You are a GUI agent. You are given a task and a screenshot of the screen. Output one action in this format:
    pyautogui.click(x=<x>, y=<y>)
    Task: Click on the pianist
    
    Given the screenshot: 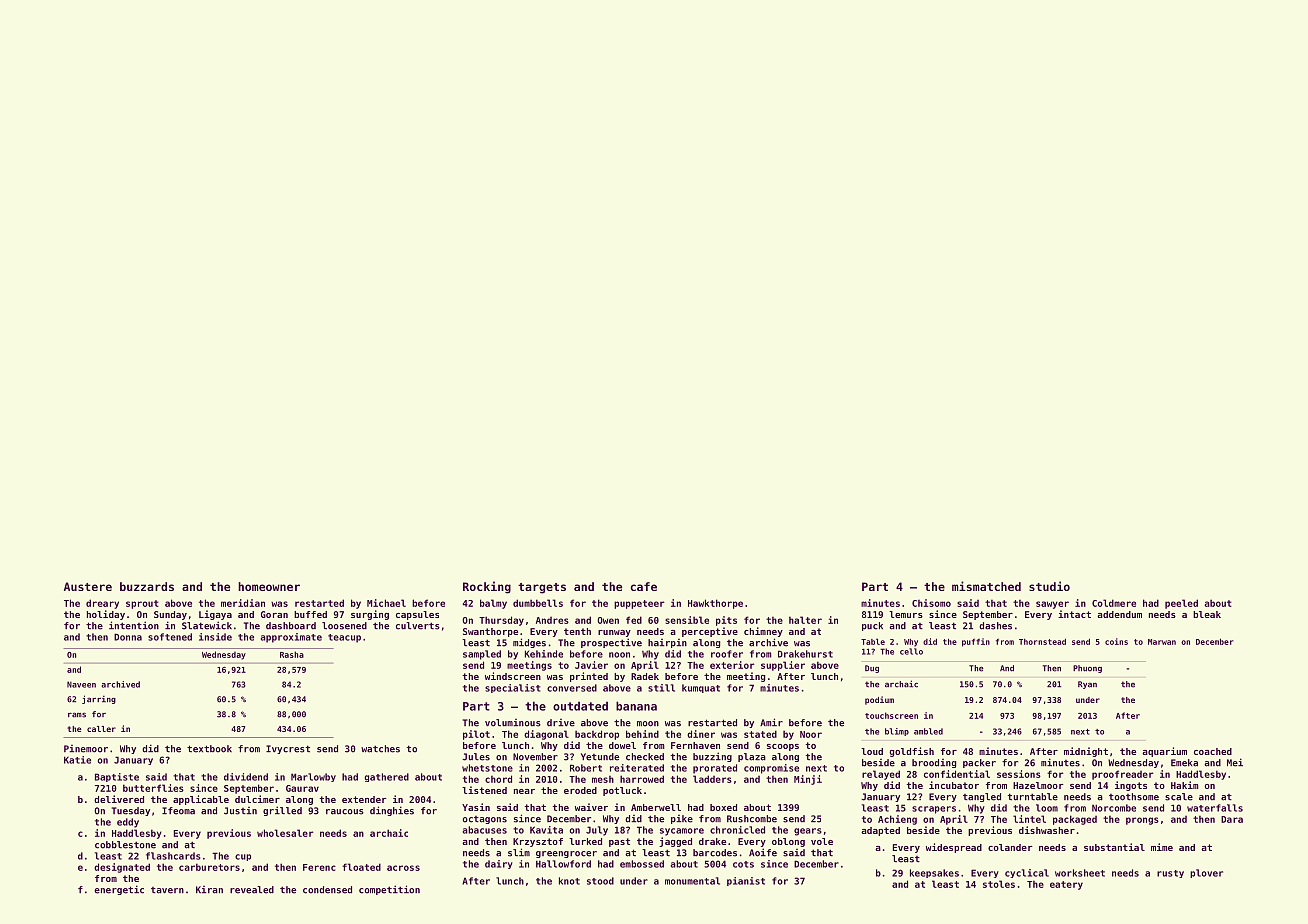 What is the action you would take?
    pyautogui.click(x=746, y=881)
